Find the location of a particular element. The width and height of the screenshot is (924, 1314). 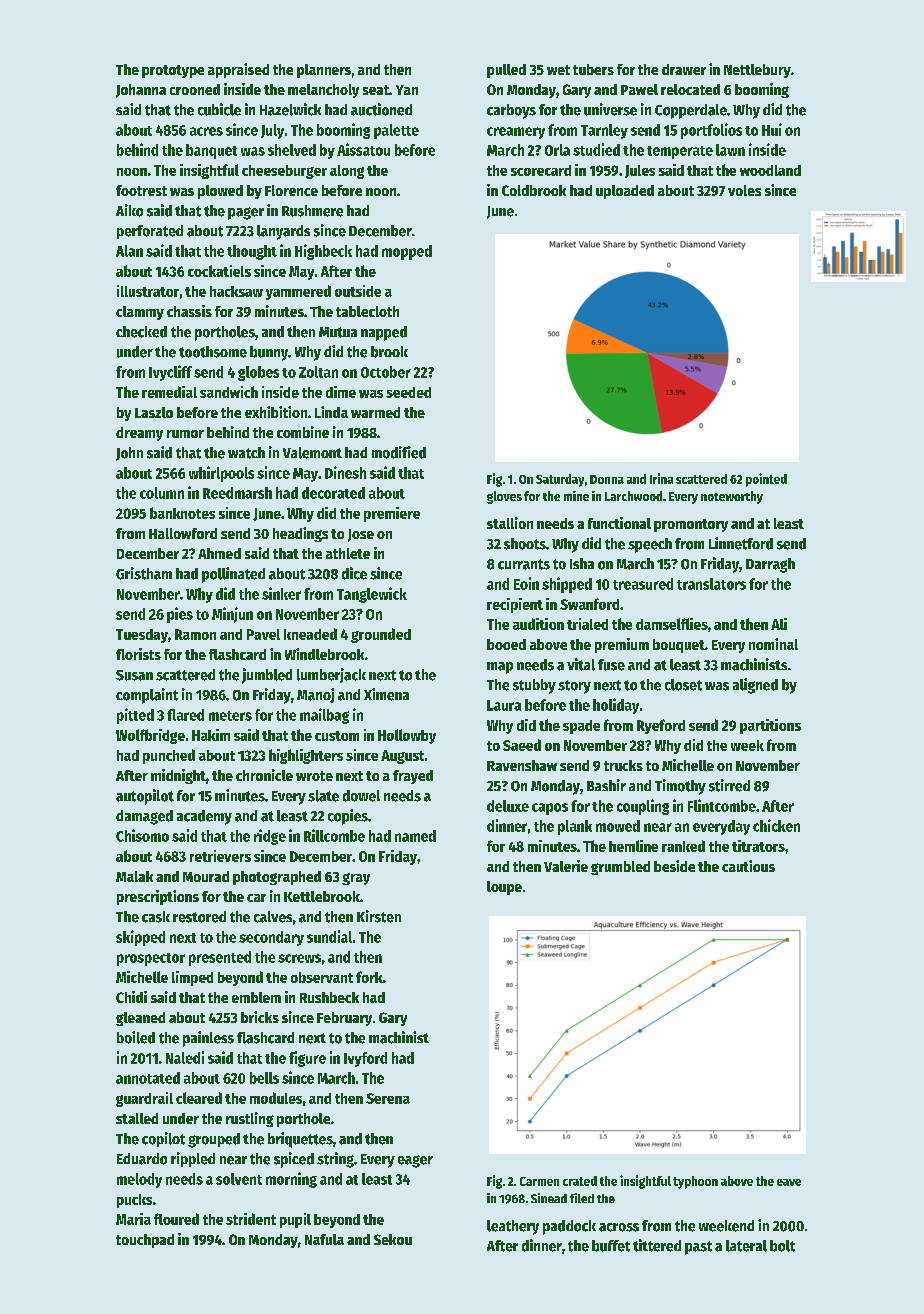

Irina is located at coordinates (661, 478).
